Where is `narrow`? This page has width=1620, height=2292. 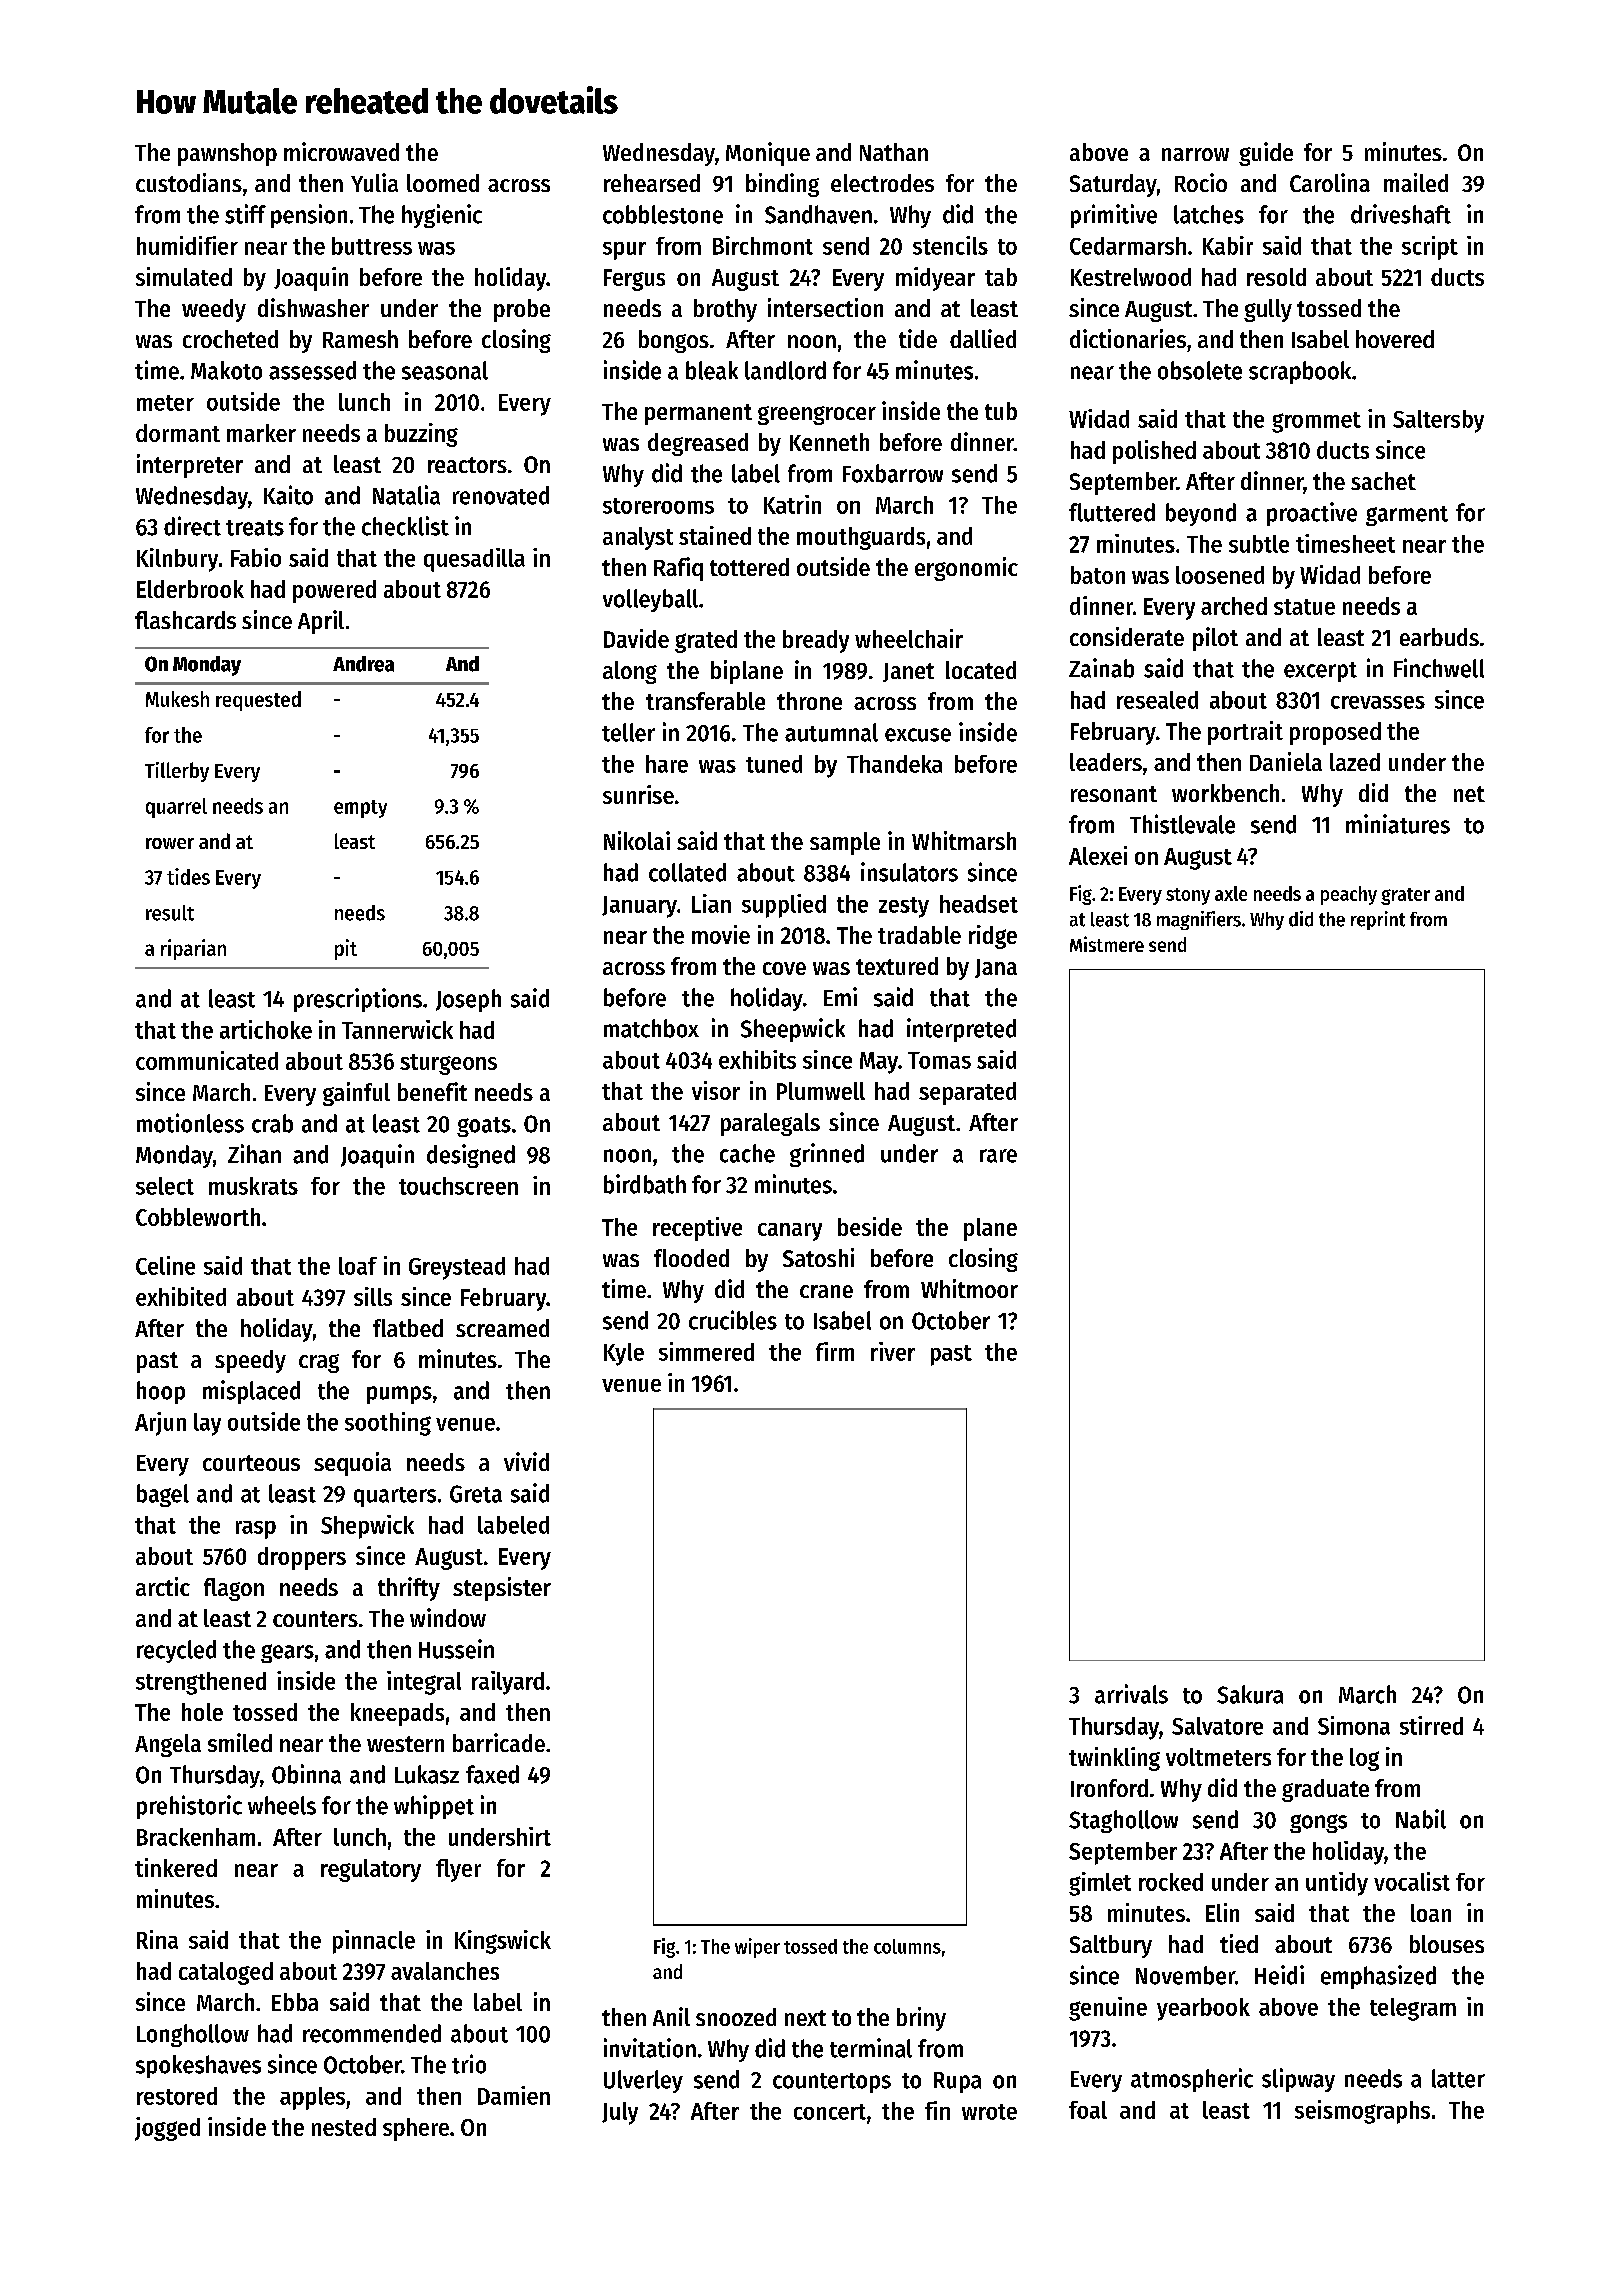 narrow is located at coordinates (1195, 154).
